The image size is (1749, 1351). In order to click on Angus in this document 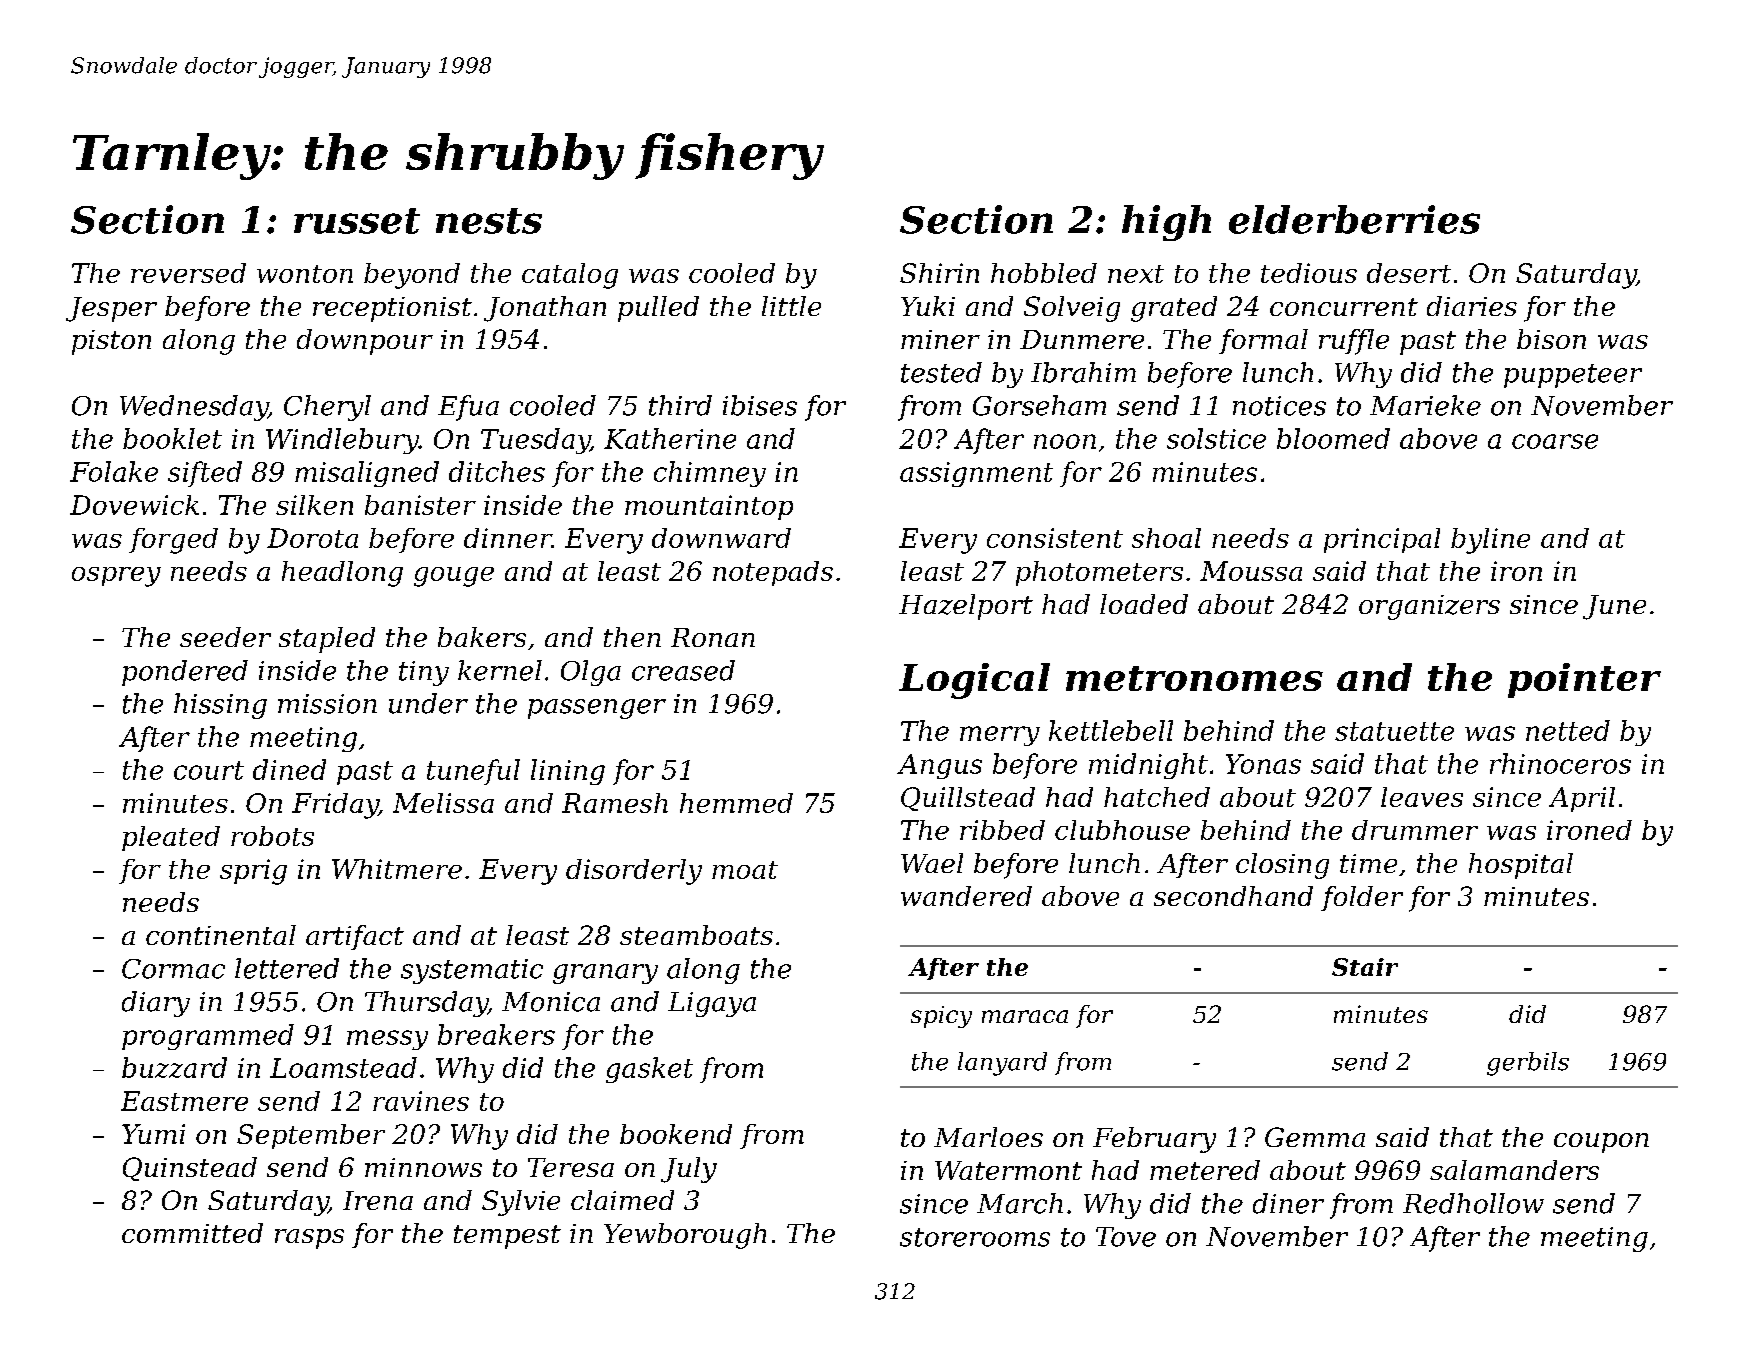, I will do `click(939, 766)`.
